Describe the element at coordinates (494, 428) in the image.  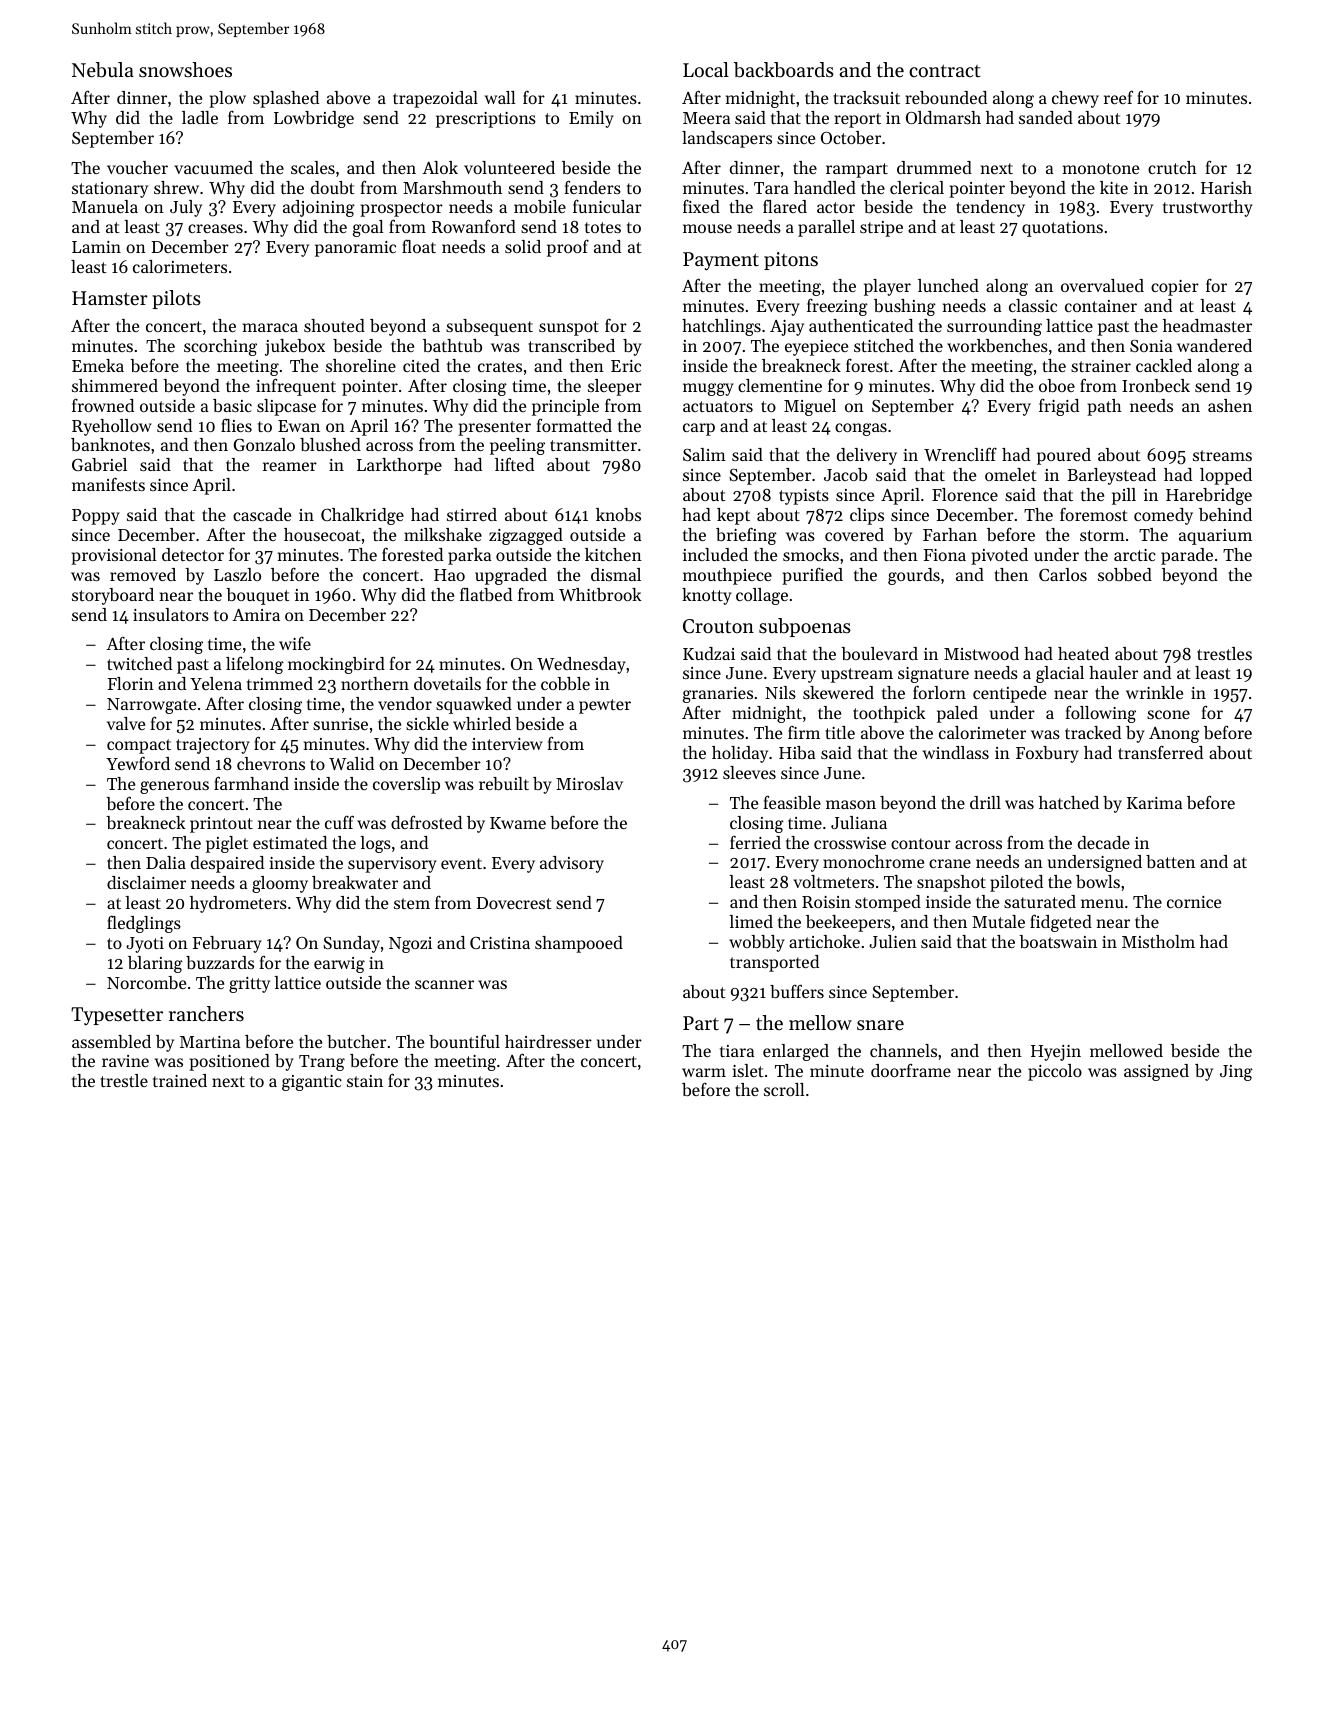
I see `presenter` at that location.
